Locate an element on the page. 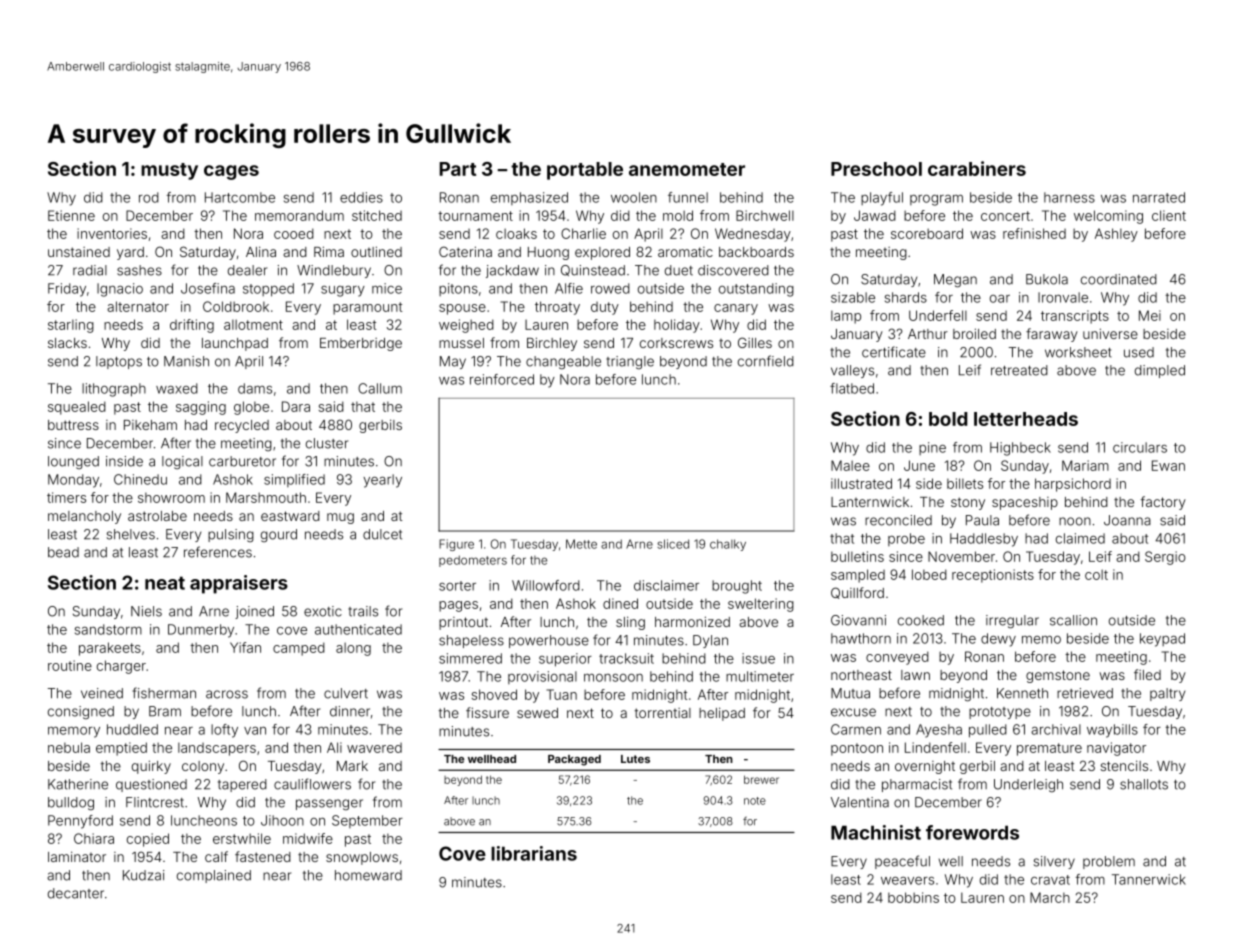 This page has height=952, width=1233. dined is located at coordinates (620, 603).
